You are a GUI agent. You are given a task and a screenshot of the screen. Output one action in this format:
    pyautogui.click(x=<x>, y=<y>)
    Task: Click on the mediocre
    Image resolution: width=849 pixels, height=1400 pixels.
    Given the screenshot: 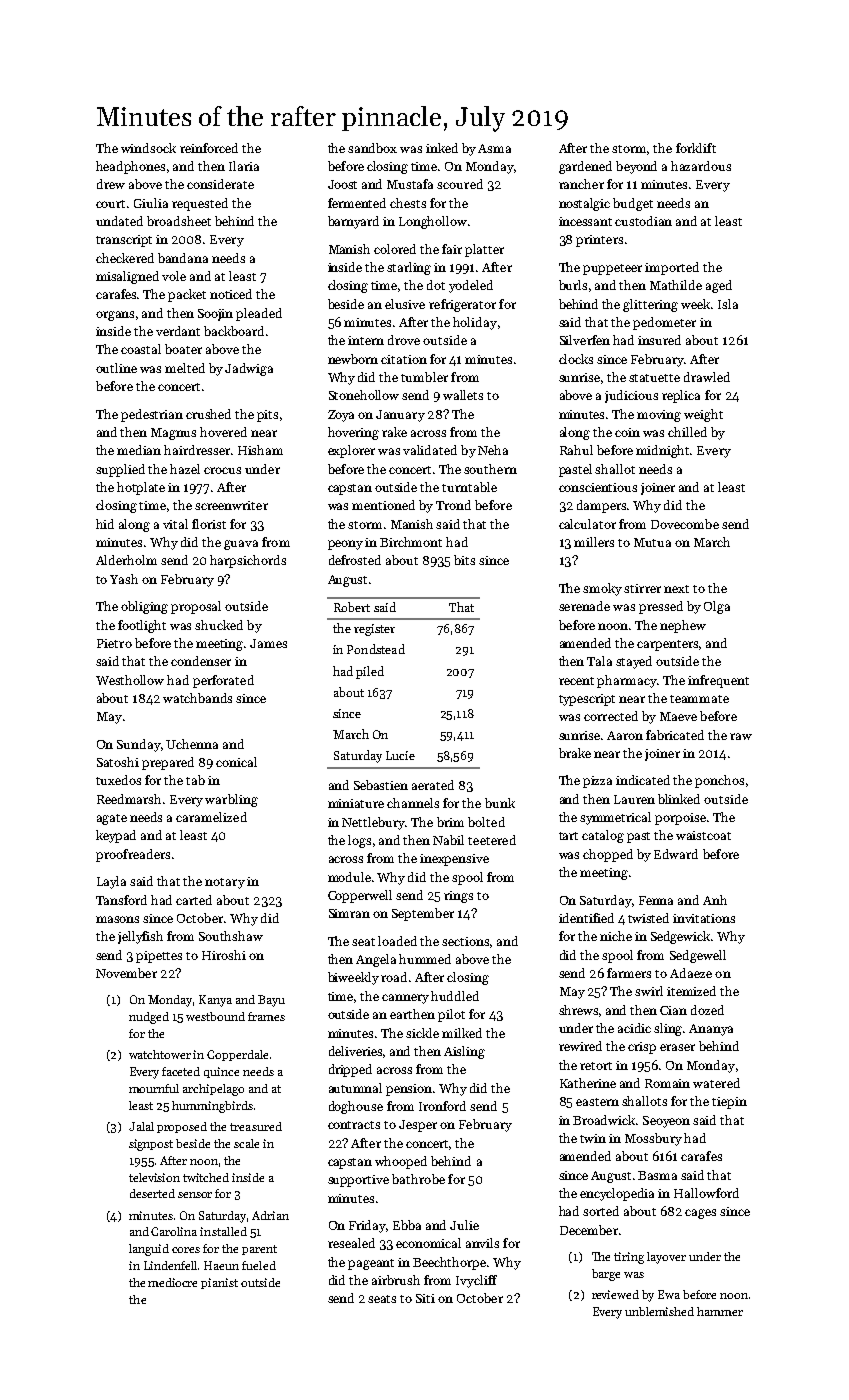 What is the action you would take?
    pyautogui.click(x=172, y=1282)
